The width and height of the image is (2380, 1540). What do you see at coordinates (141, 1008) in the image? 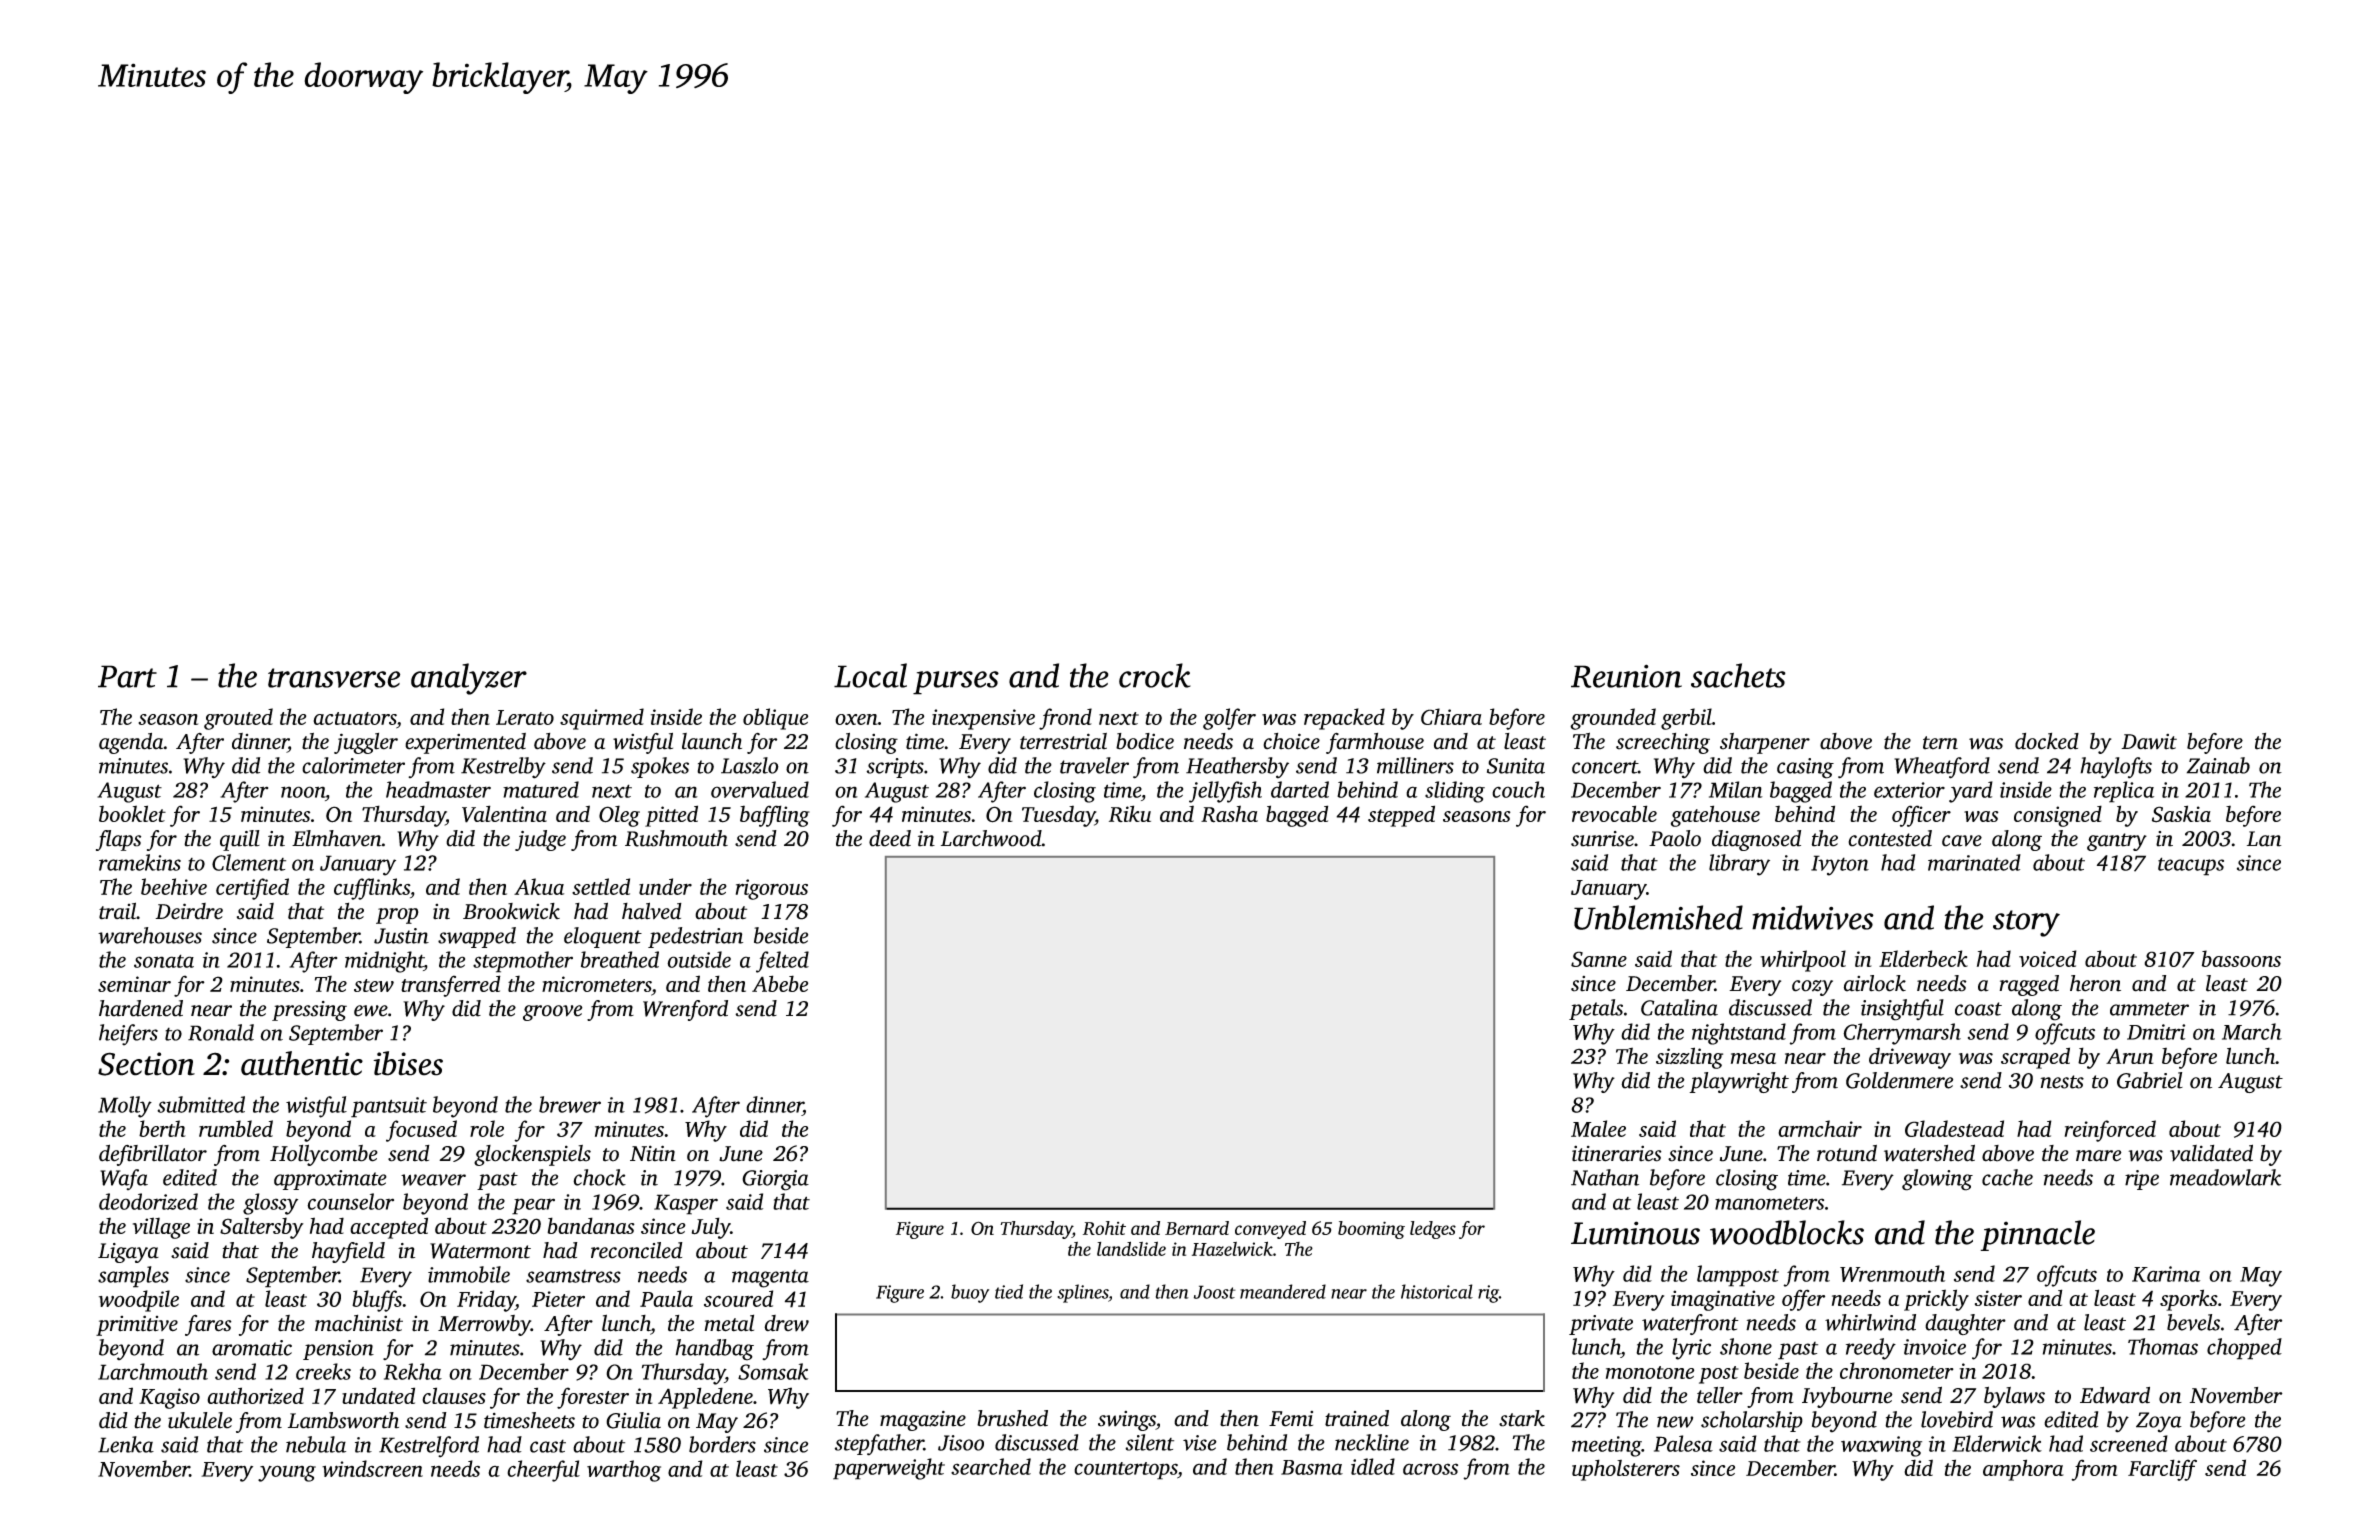
I see `hardened` at bounding box center [141, 1008].
